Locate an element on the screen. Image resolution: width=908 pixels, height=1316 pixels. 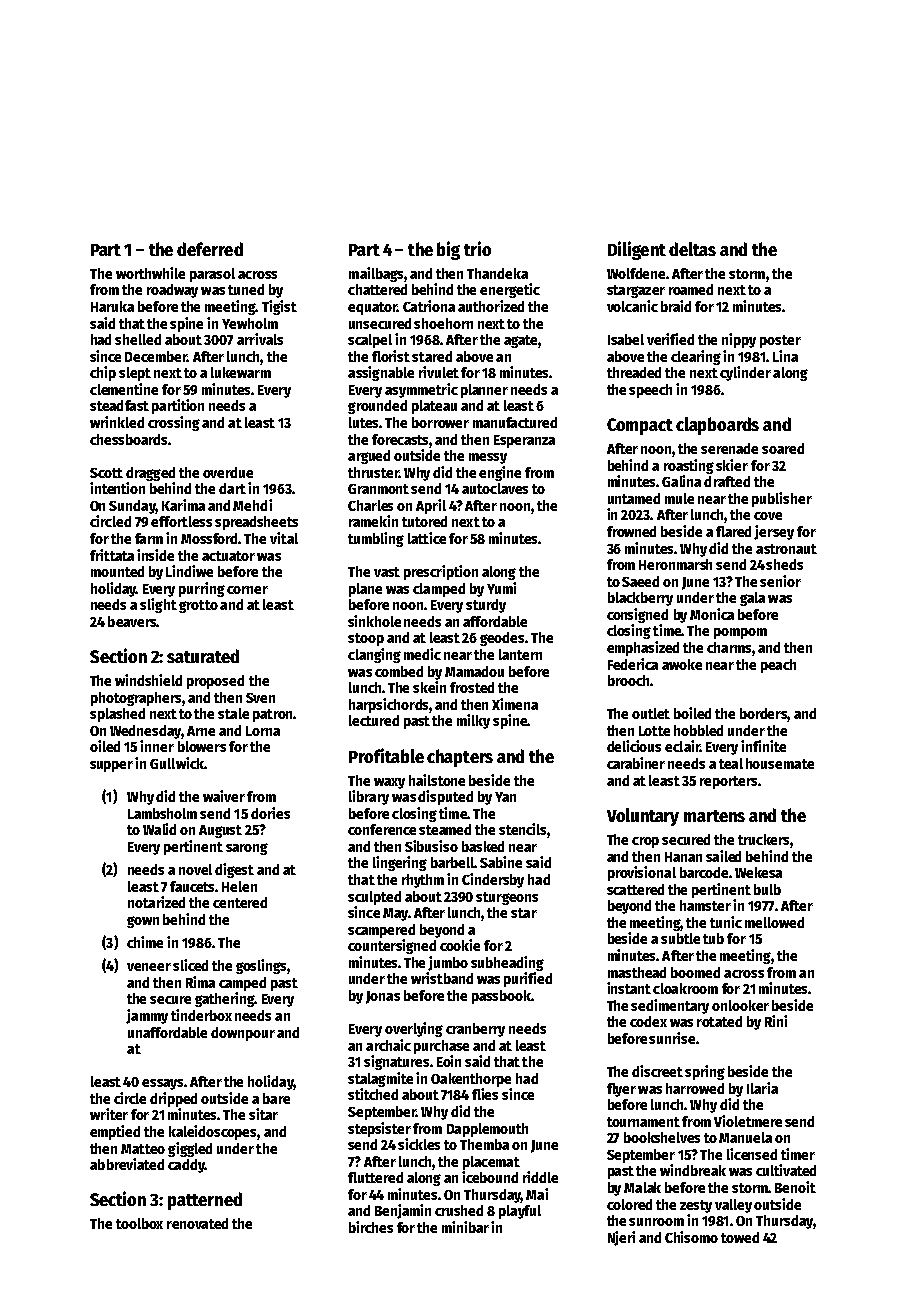
forecasts is located at coordinates (400, 439).
